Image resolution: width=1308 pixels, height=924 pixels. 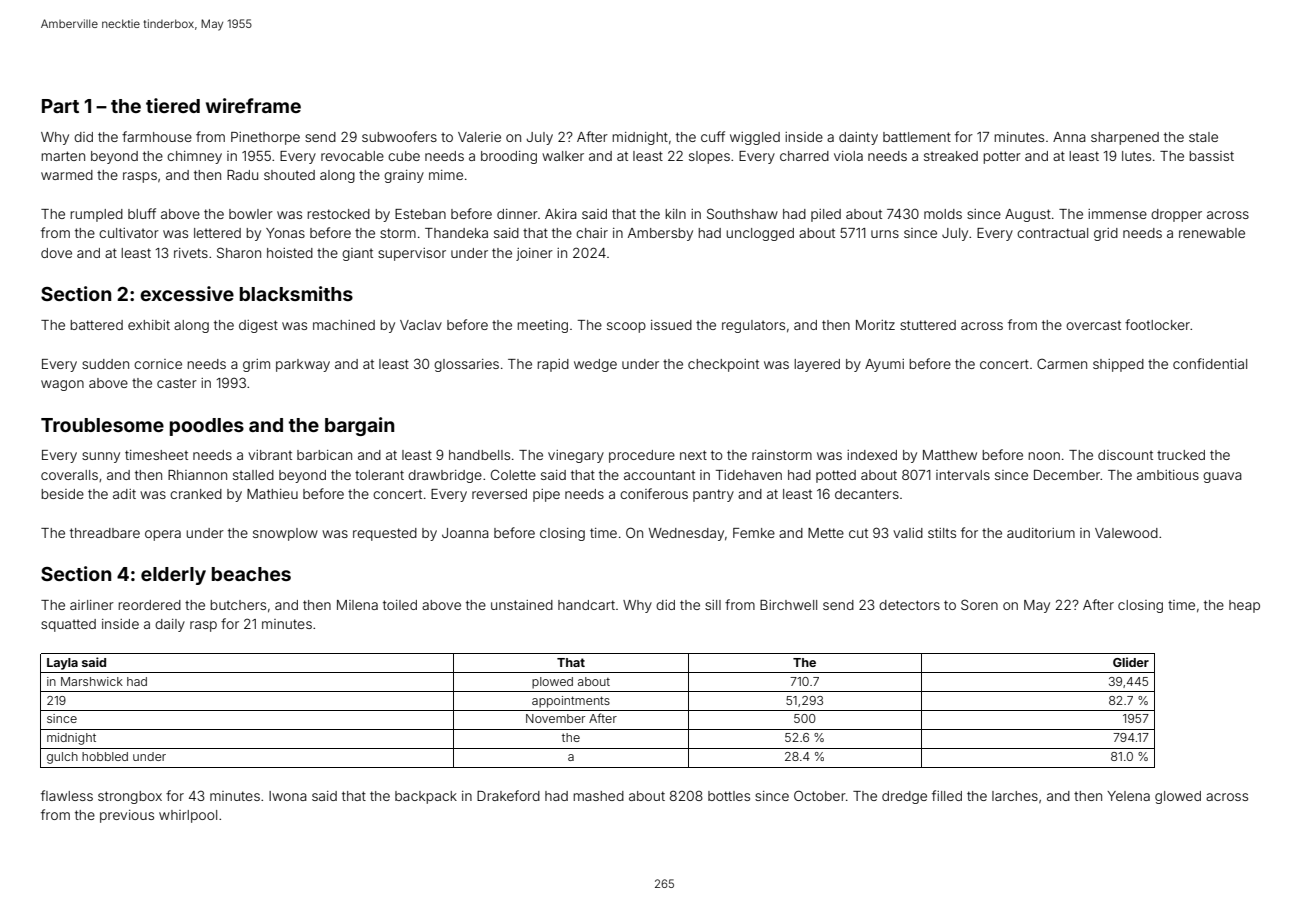 What do you see at coordinates (626, 327) in the document?
I see `scoop` at bounding box center [626, 327].
